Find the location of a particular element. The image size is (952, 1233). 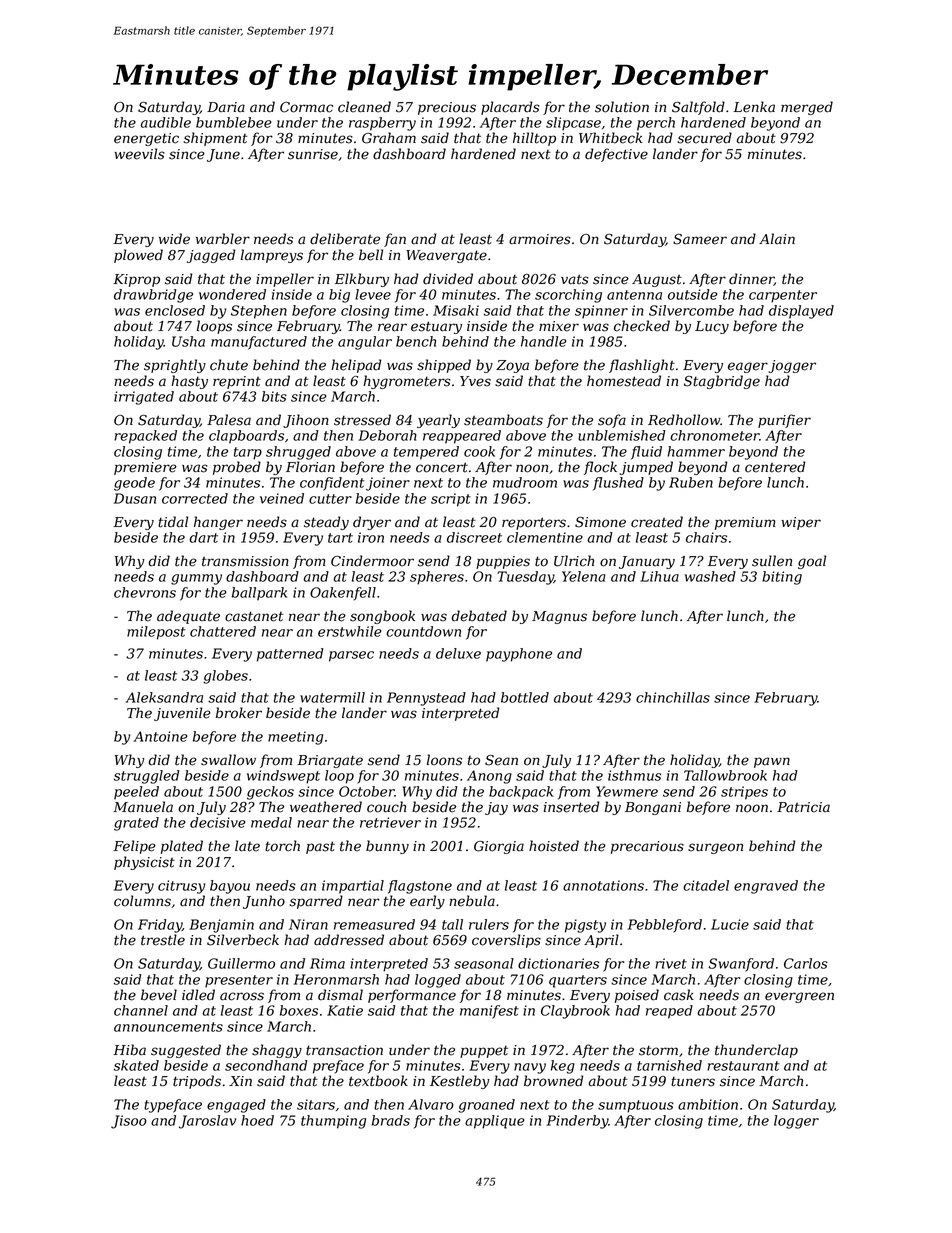

manufactured is located at coordinates (259, 343).
